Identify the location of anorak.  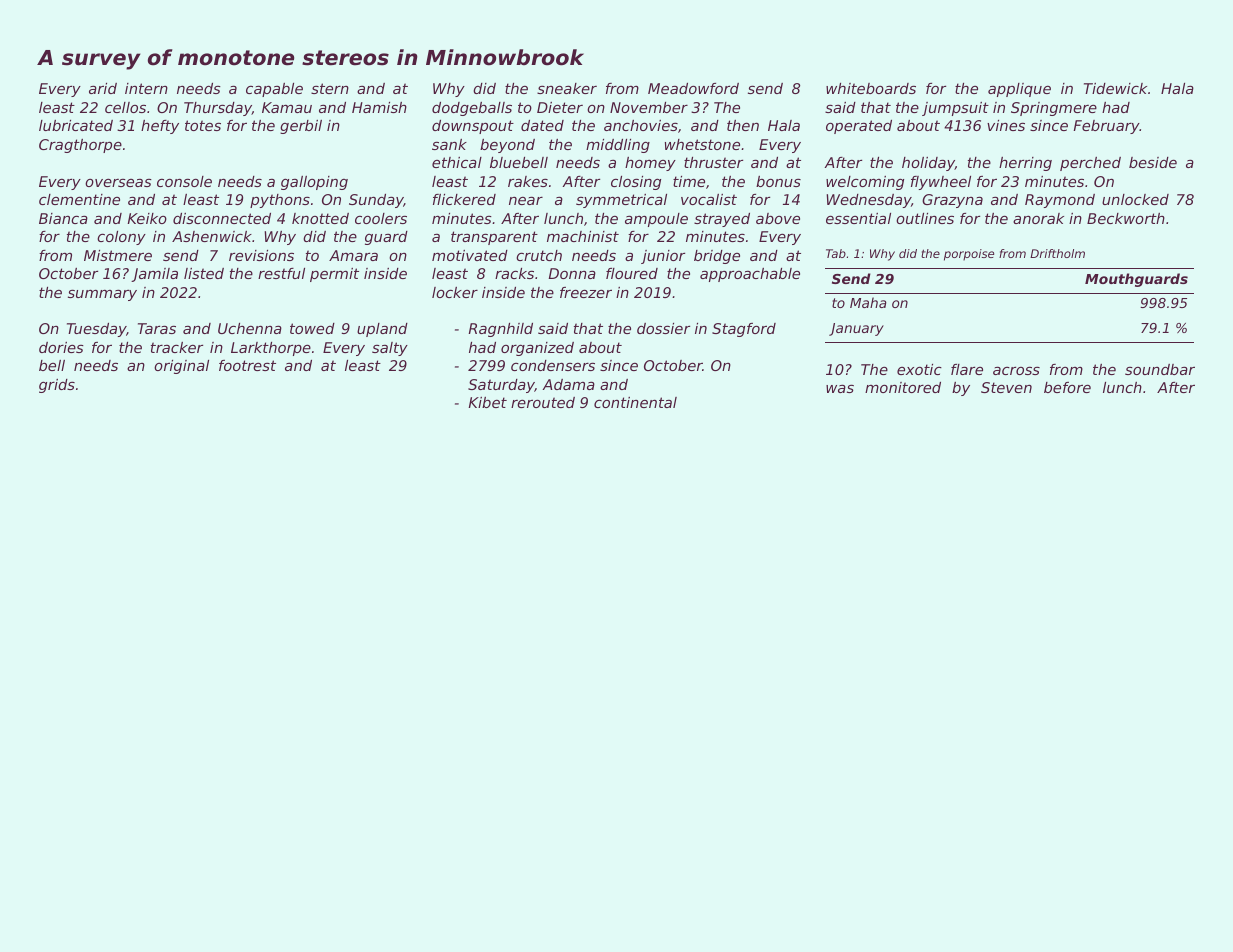
(1038, 218).
